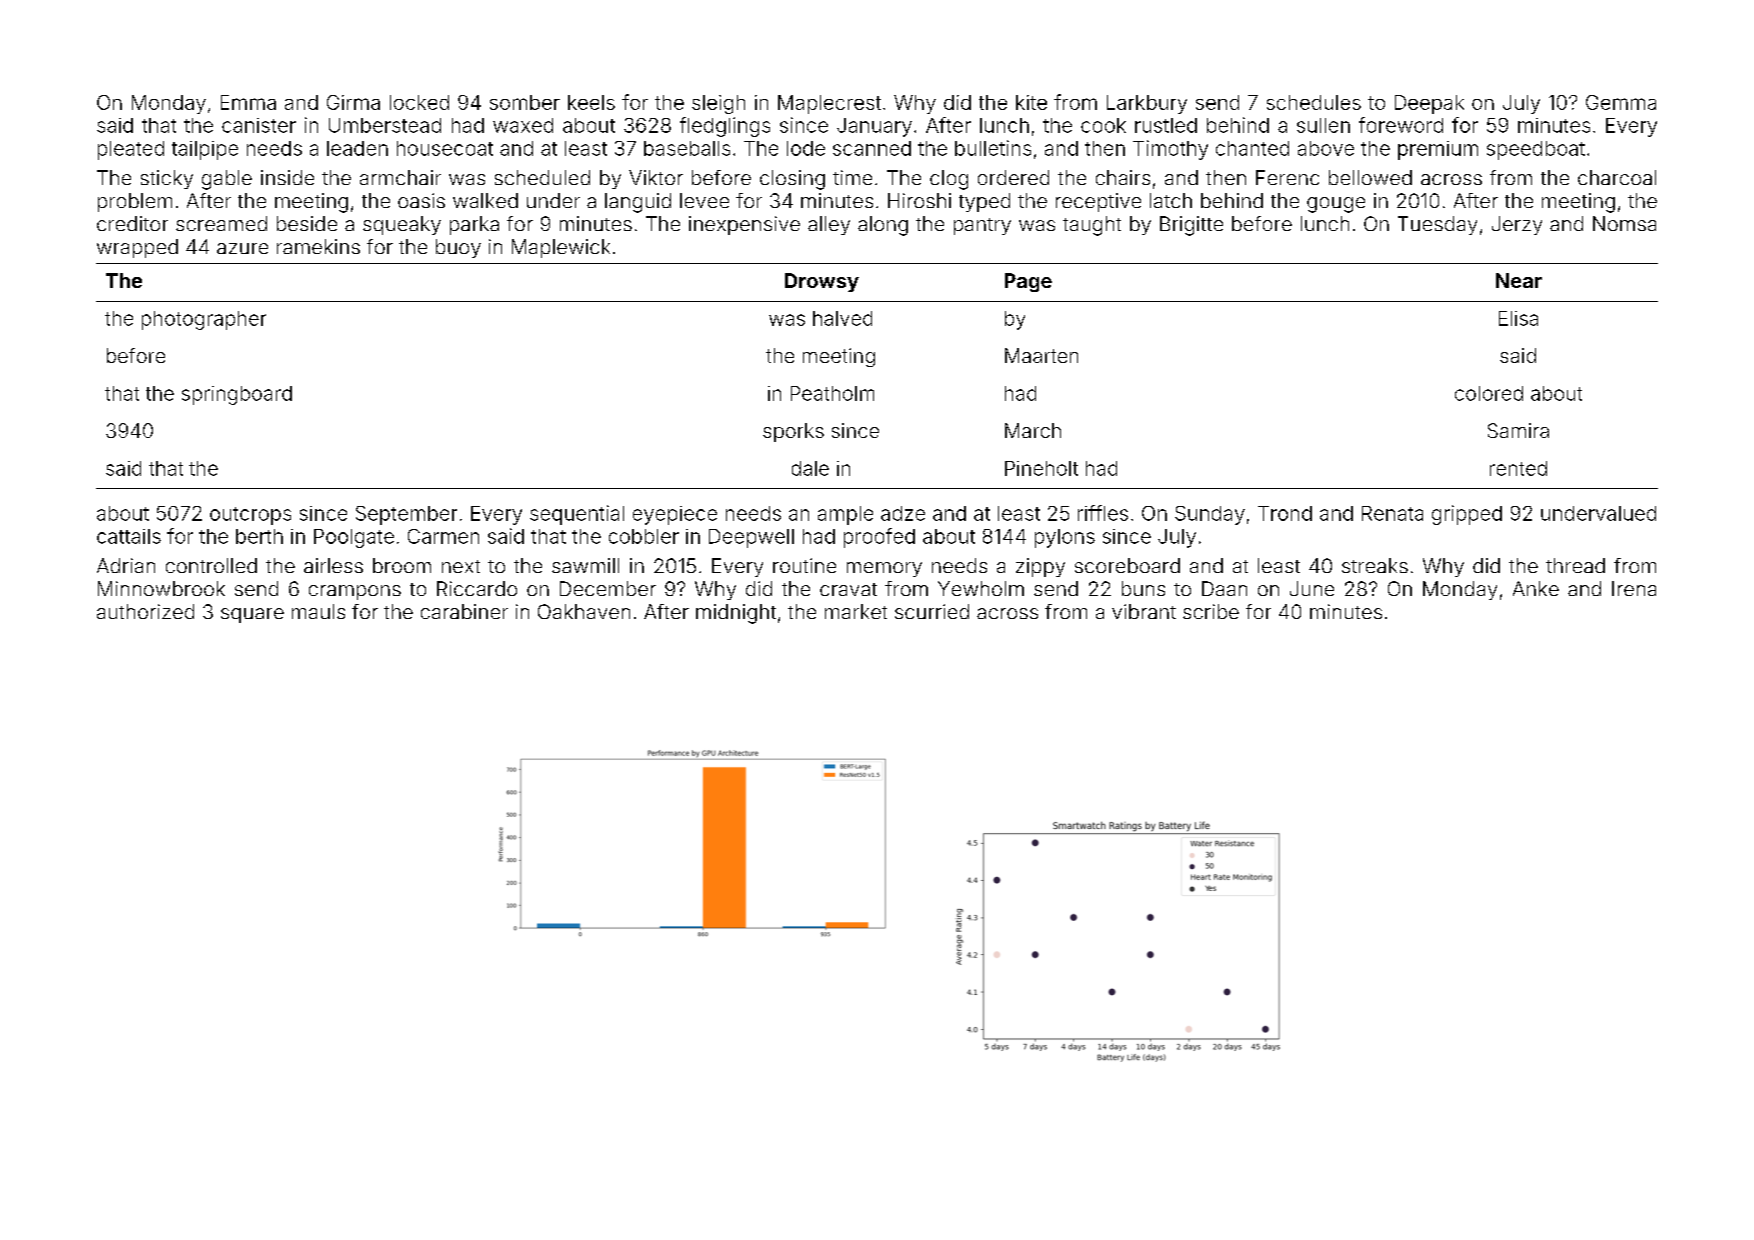 The image size is (1754, 1240). I want to click on Ferenc, so click(1287, 177).
